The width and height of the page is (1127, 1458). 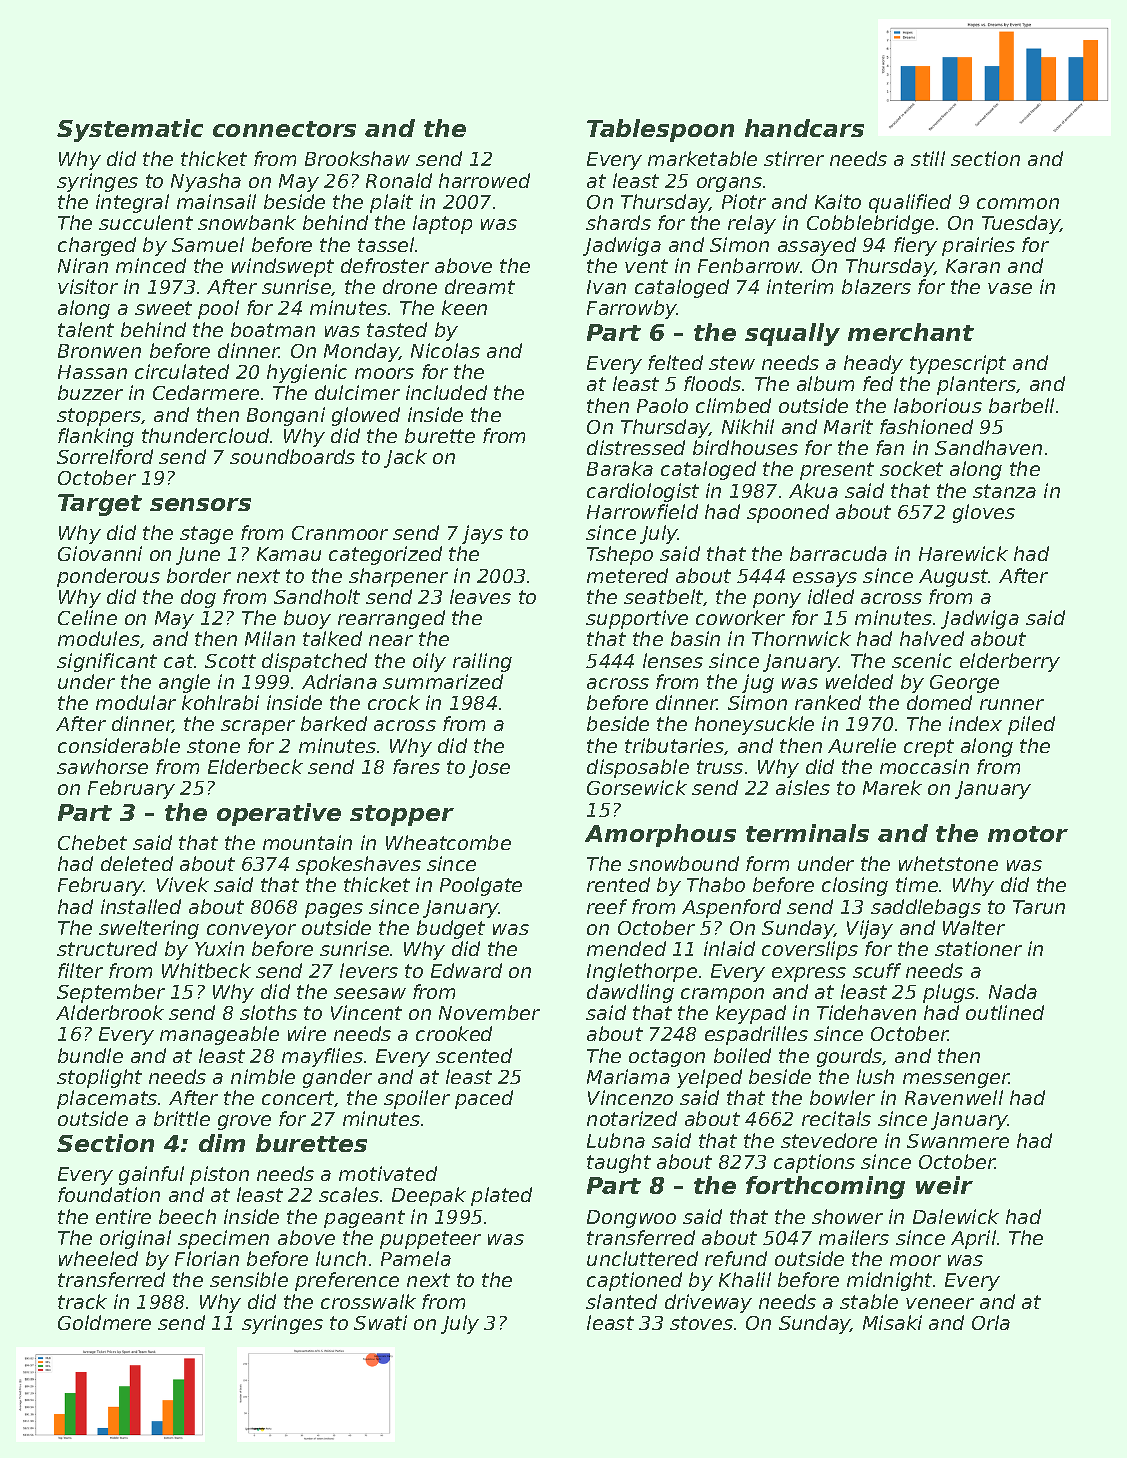 What do you see at coordinates (1013, 991) in the page?
I see `Nada` at bounding box center [1013, 991].
